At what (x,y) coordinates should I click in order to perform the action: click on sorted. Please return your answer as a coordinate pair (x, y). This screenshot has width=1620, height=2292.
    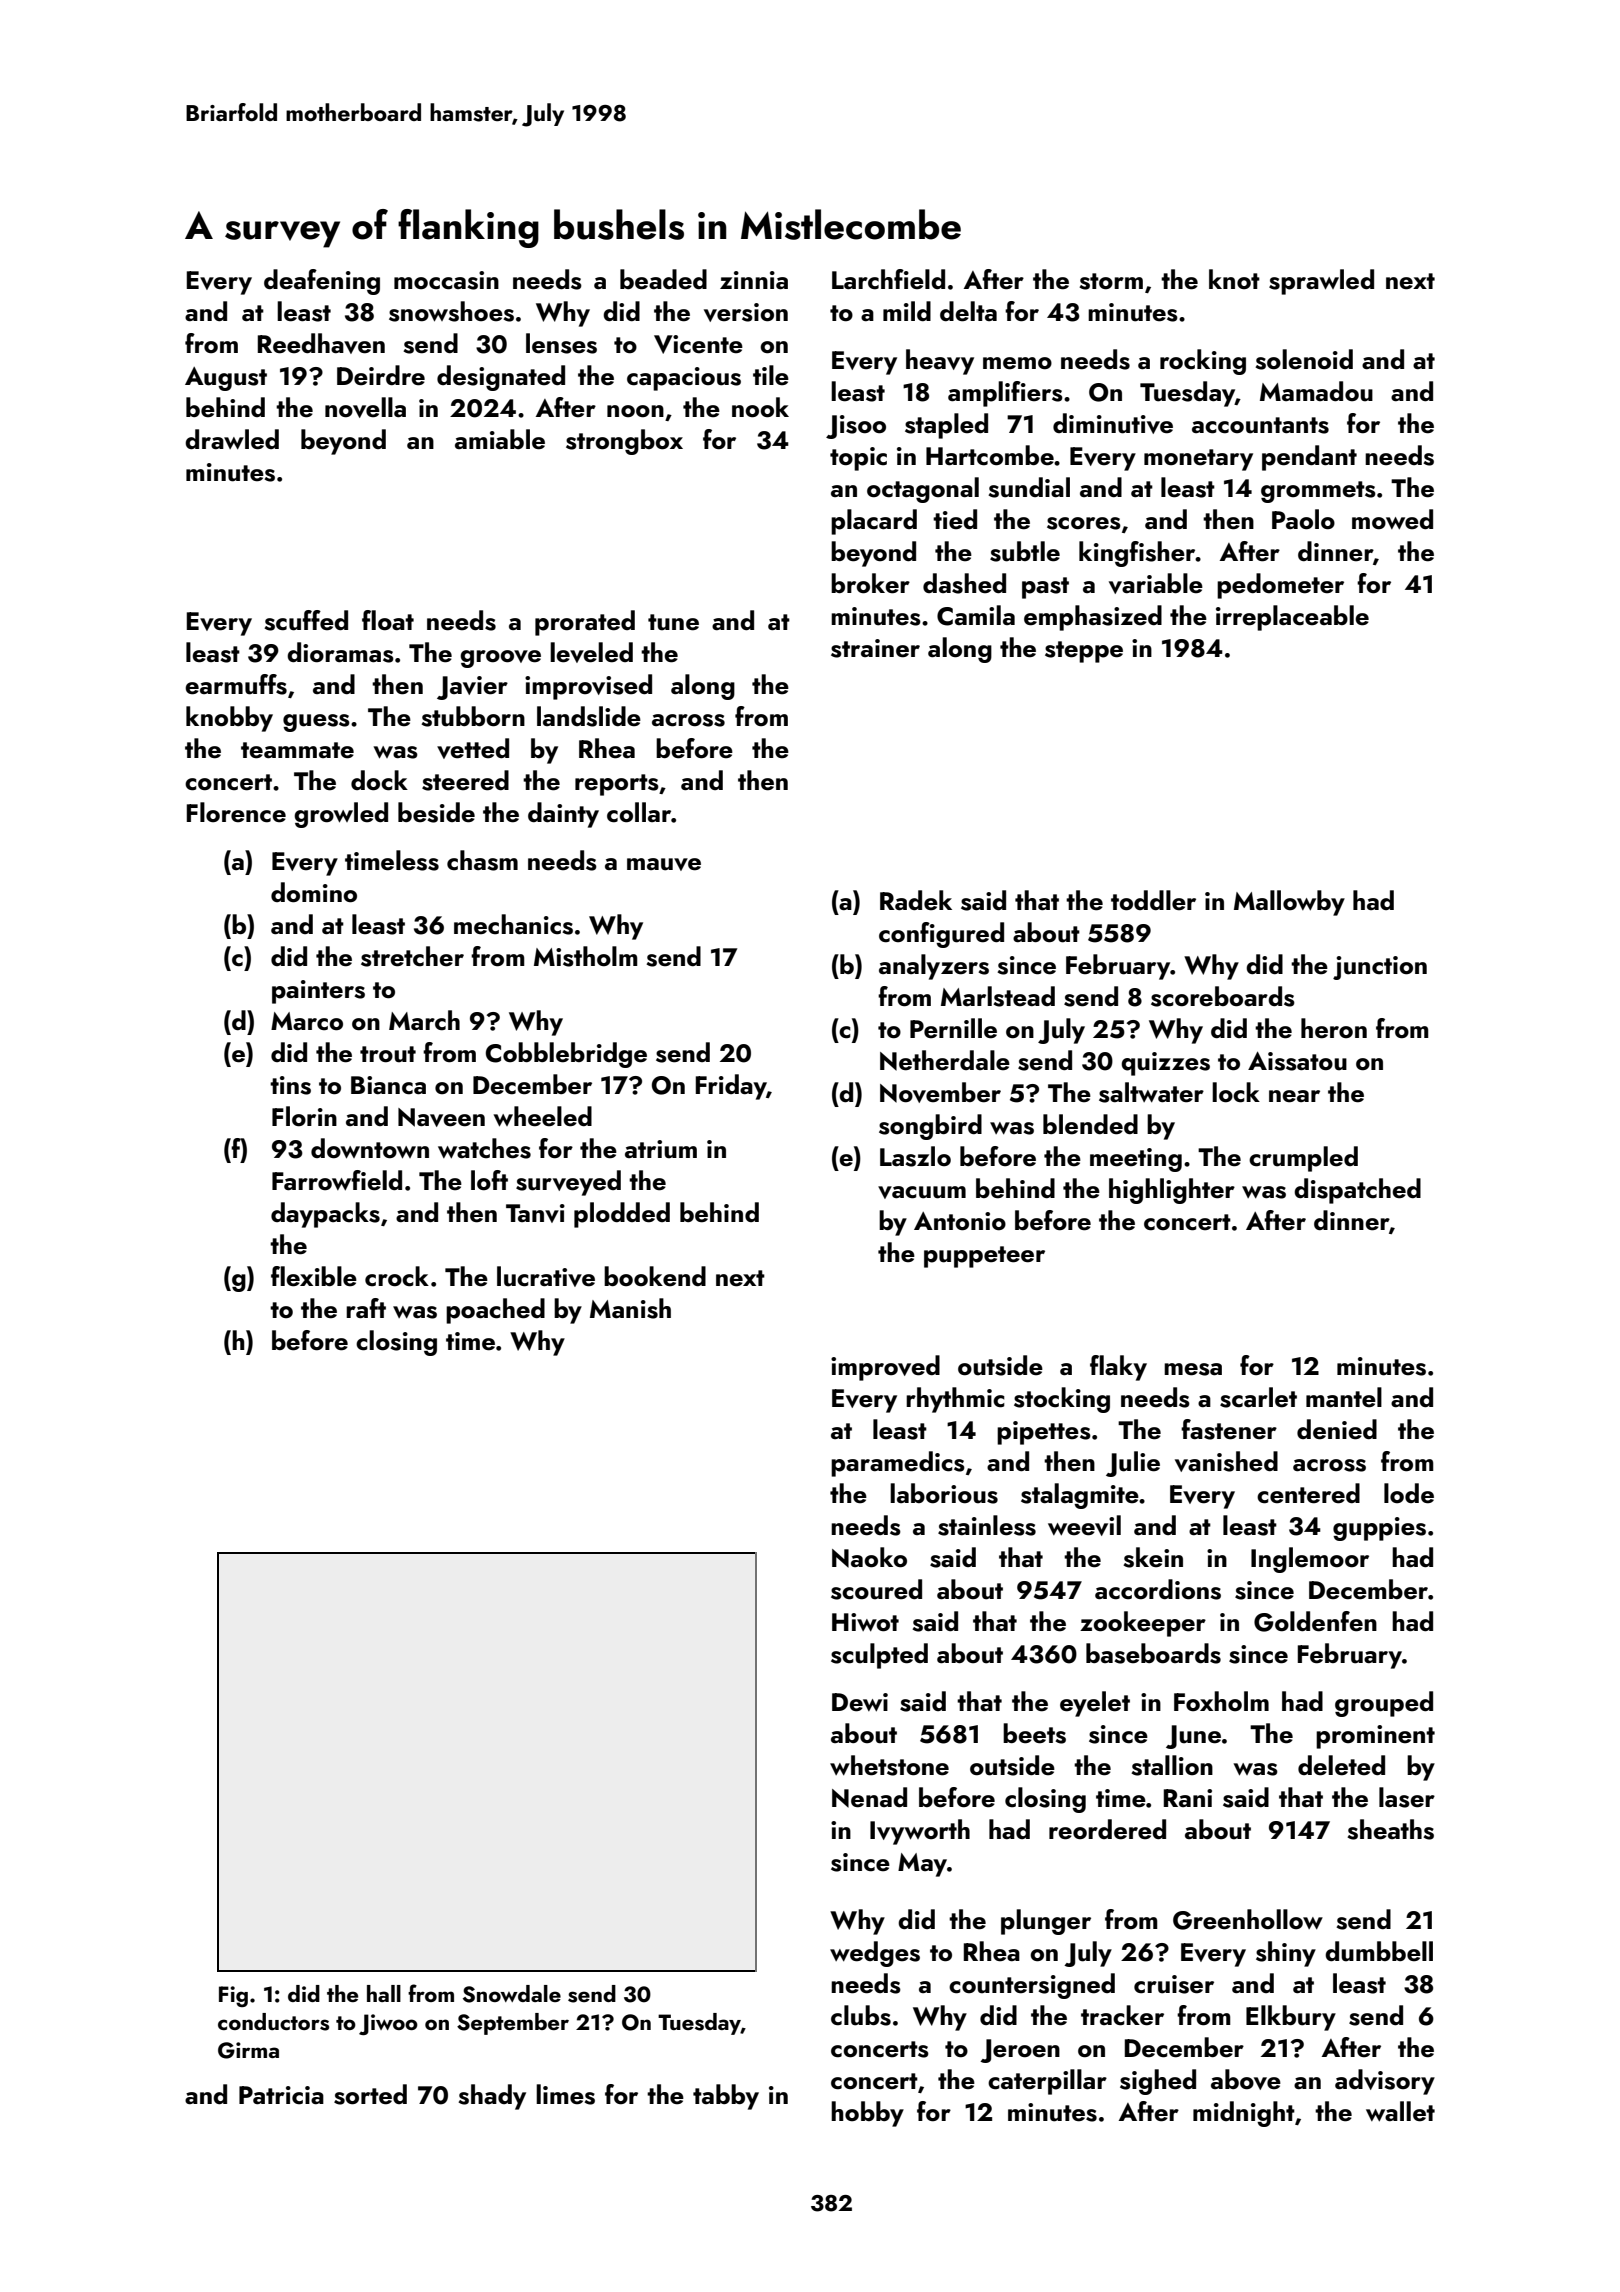
    Looking at the image, I should click on (370, 2094).
